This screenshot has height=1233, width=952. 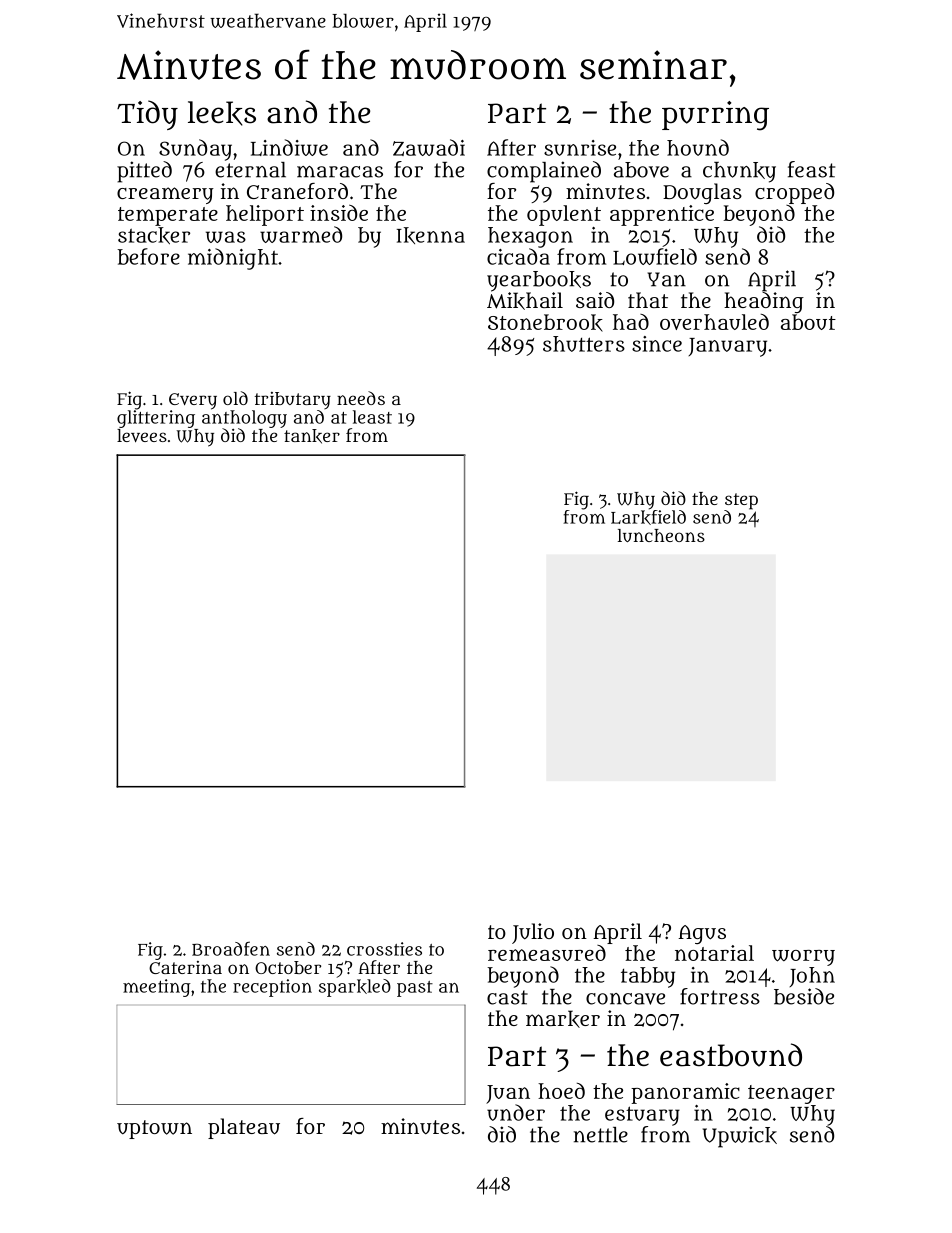 I want to click on needs, so click(x=361, y=398).
